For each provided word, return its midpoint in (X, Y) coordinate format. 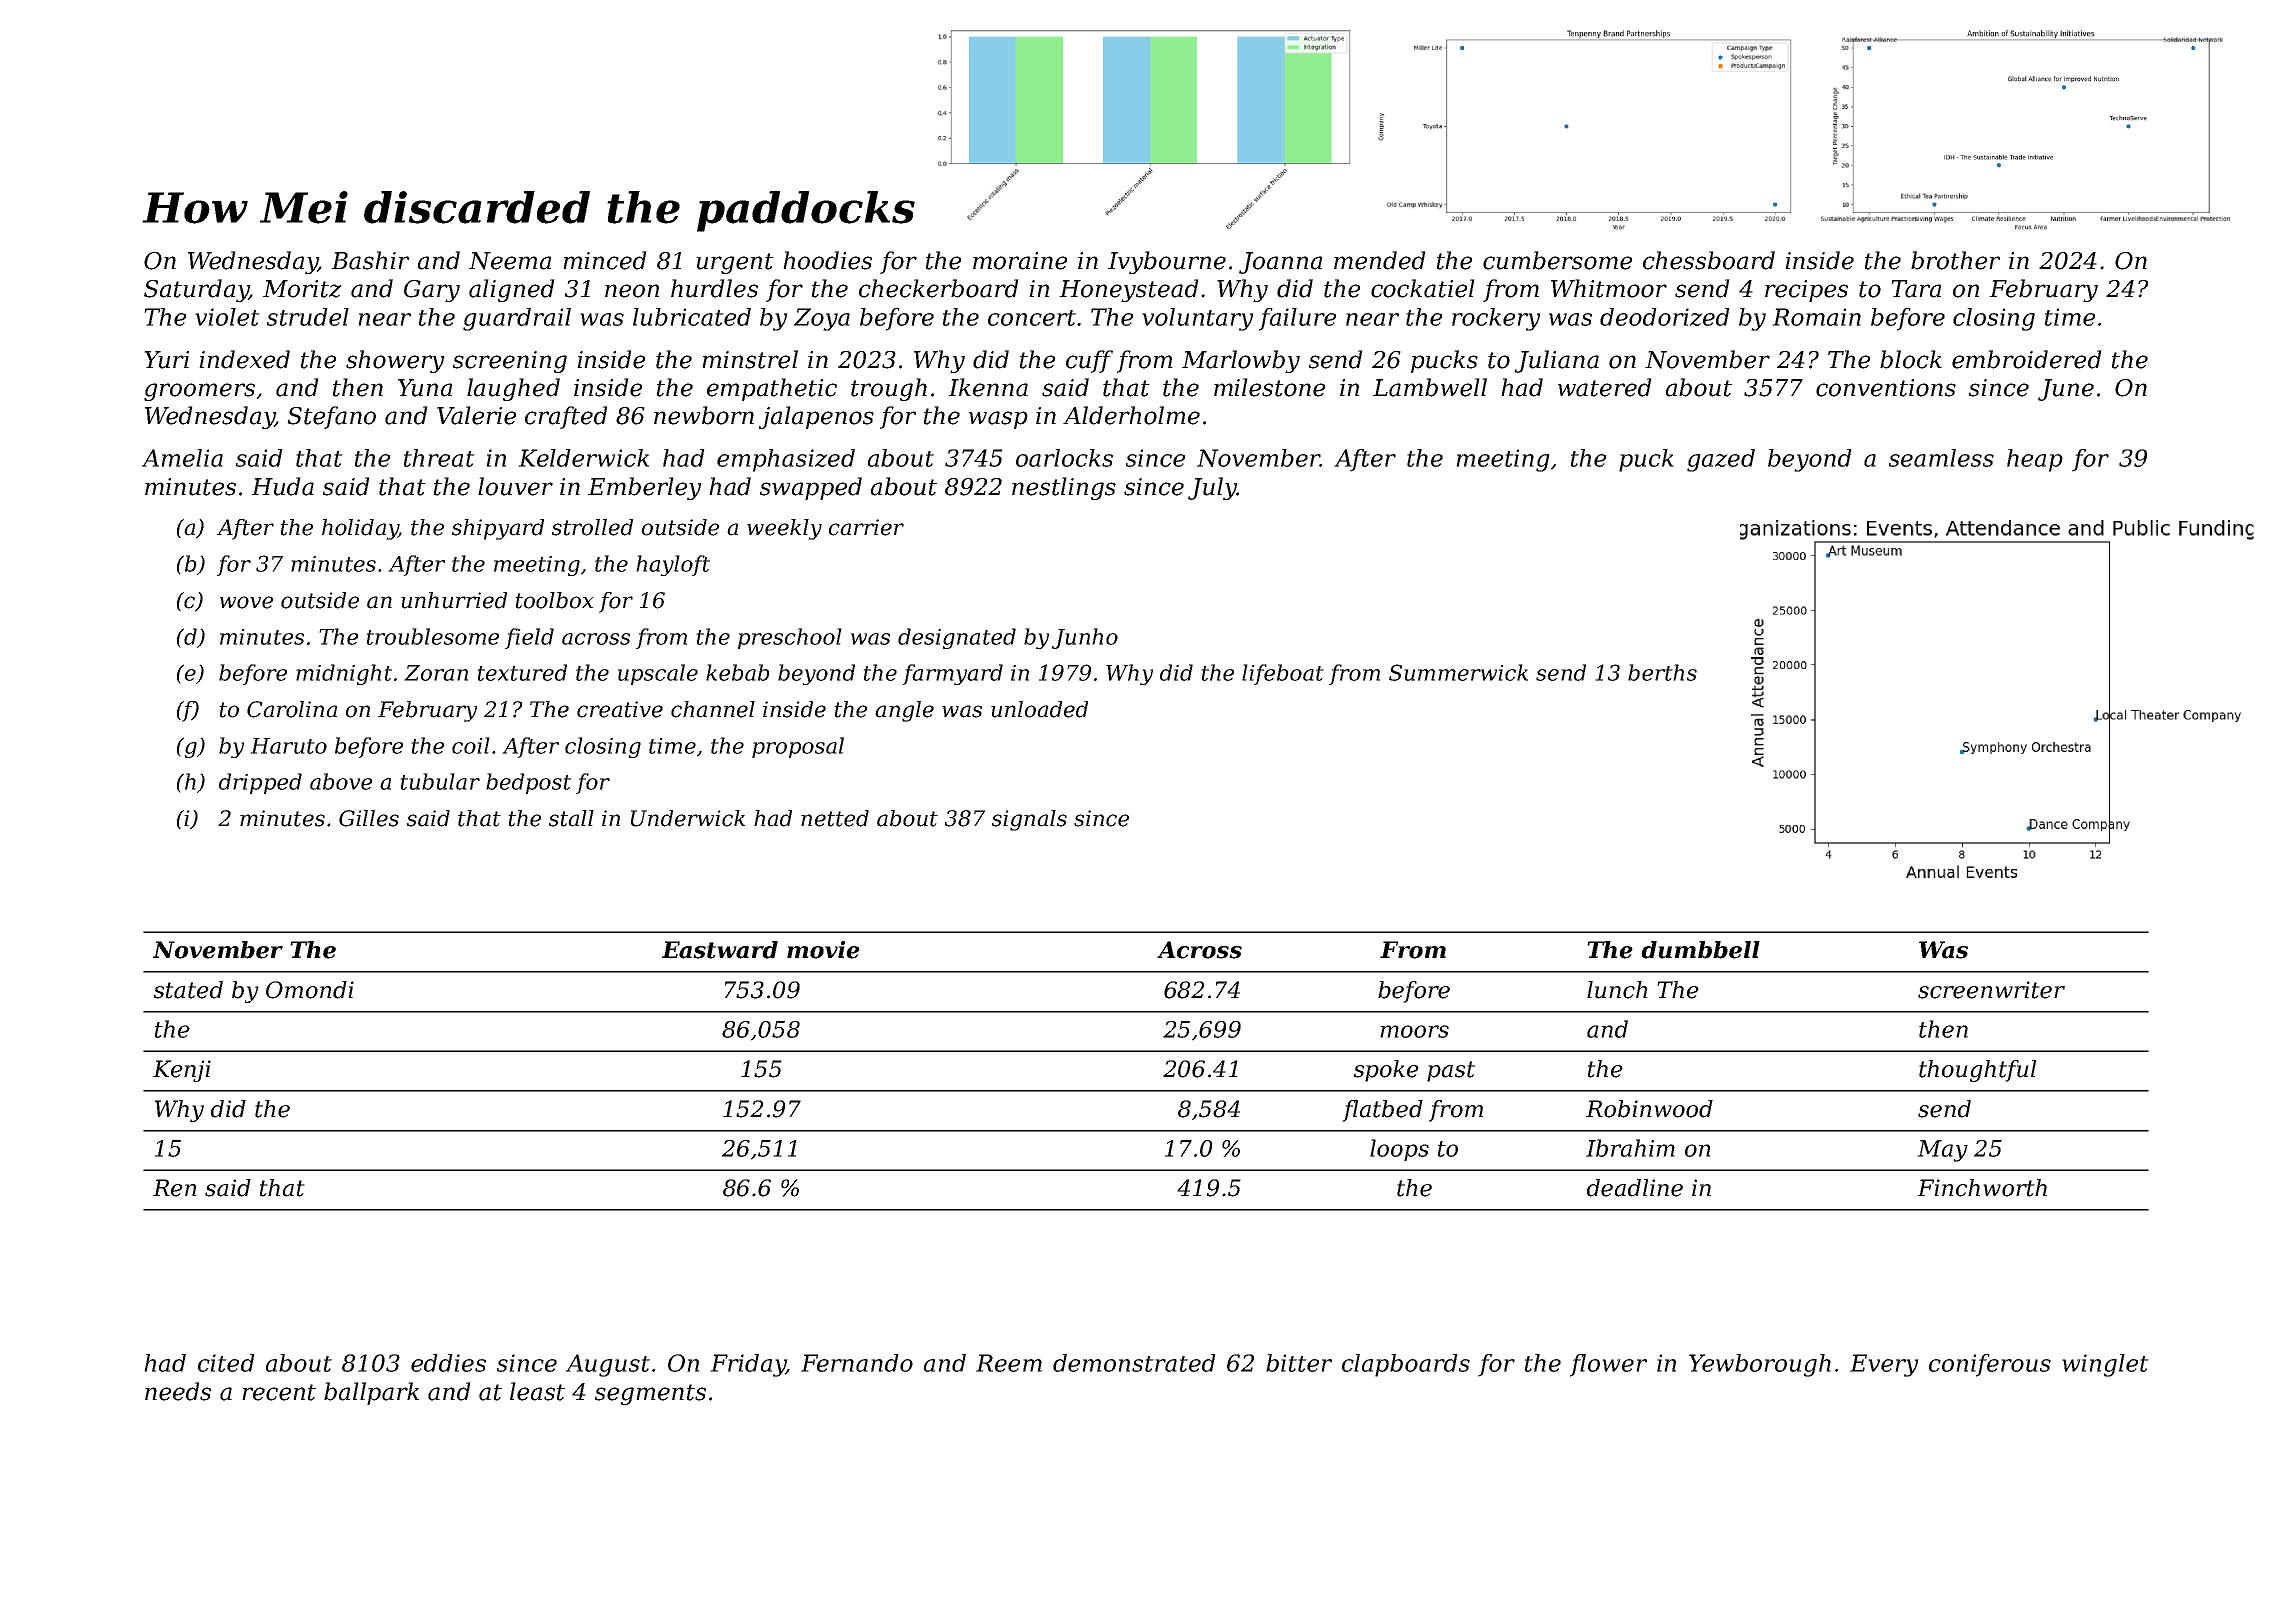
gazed (1721, 460)
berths (1662, 672)
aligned (512, 290)
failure (1297, 319)
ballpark (371, 1393)
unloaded (1039, 709)
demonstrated (1134, 1363)
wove (246, 602)
